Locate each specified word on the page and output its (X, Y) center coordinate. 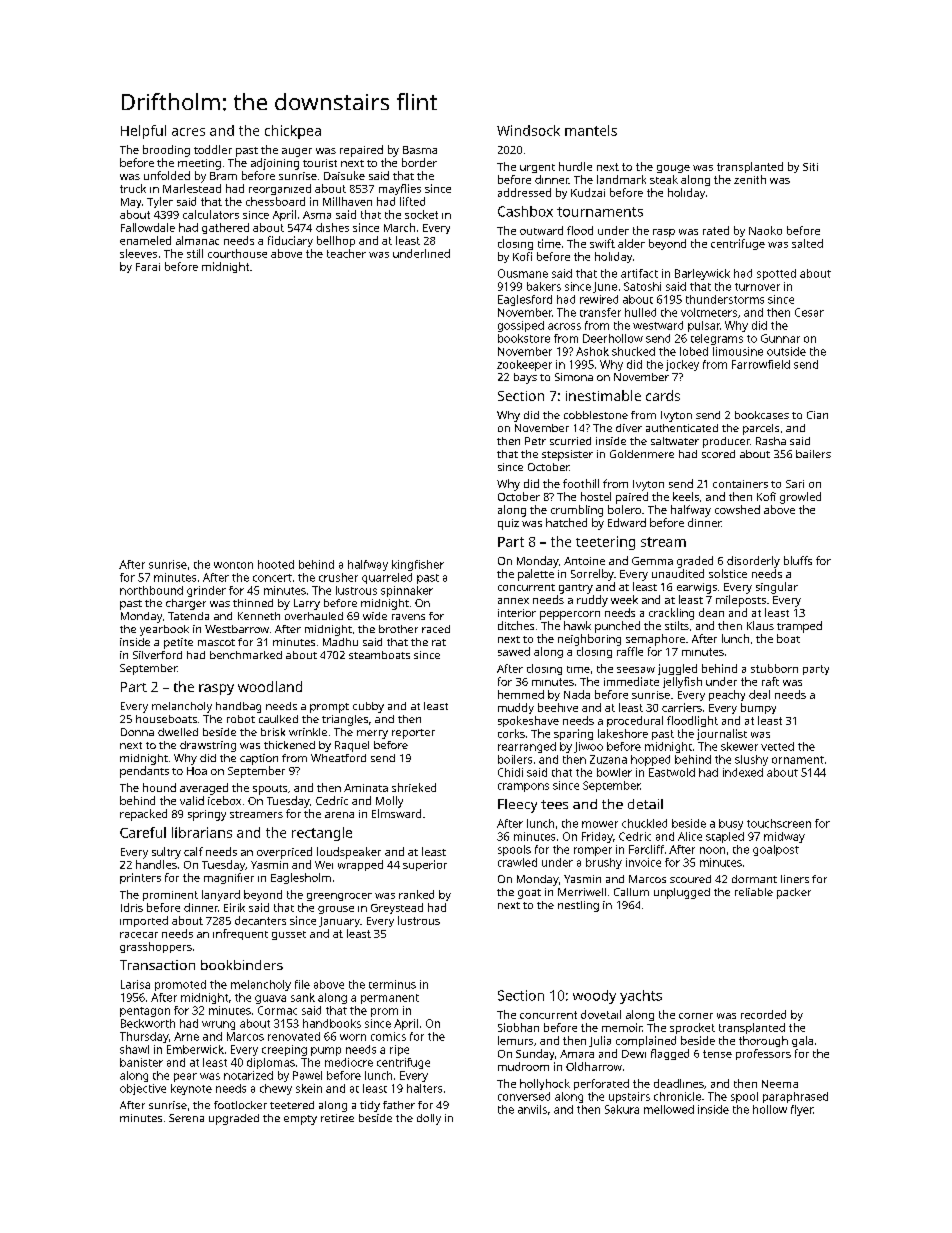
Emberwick (195, 1049)
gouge (673, 169)
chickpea (293, 132)
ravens (408, 617)
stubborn (774, 668)
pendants (144, 772)
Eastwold (672, 772)
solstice (728, 573)
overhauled (314, 616)
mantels (591, 130)
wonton (233, 565)
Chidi (510, 772)
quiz (508, 524)
